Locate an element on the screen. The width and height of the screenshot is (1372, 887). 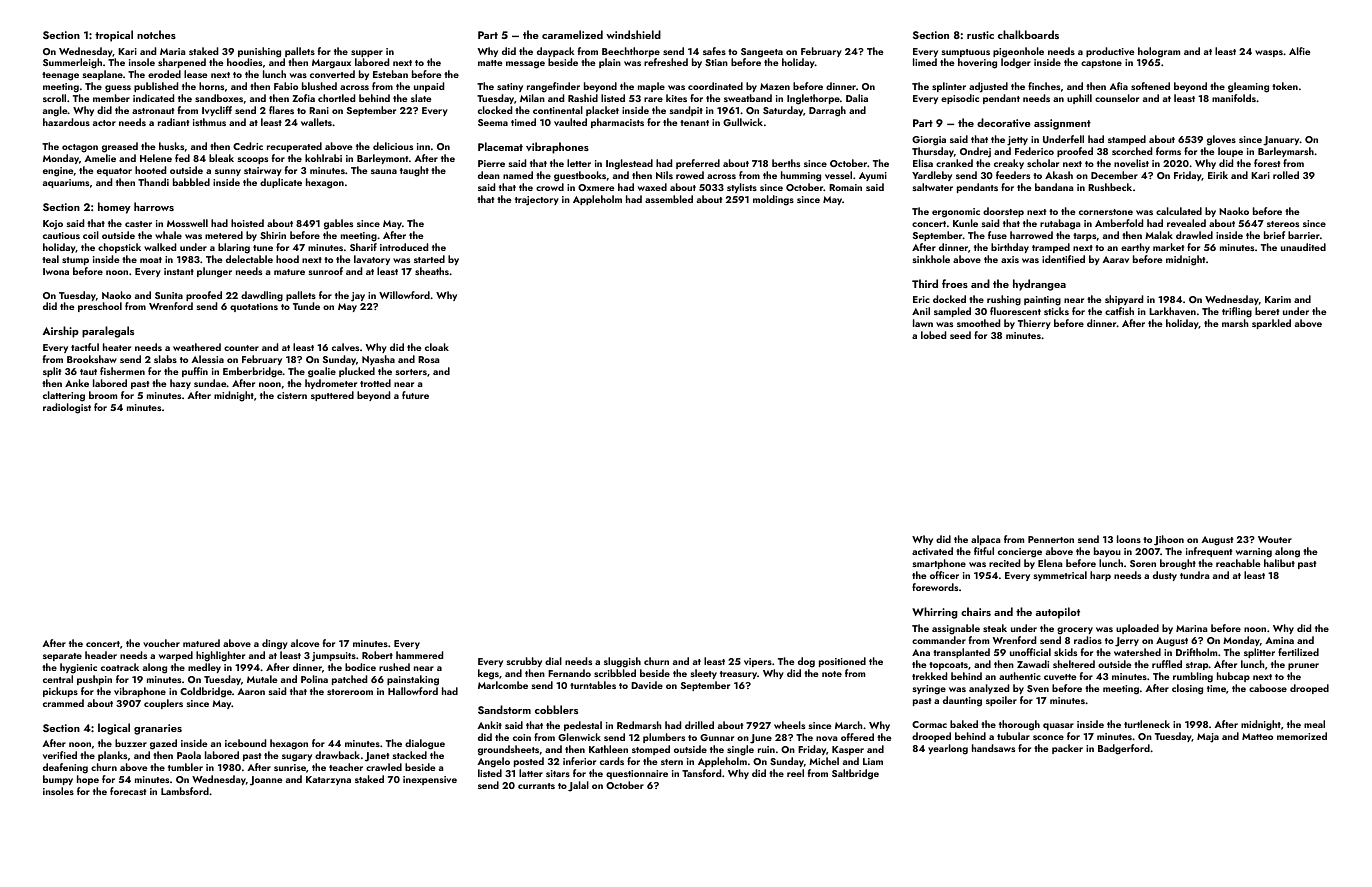
flares is located at coordinates (281, 110).
